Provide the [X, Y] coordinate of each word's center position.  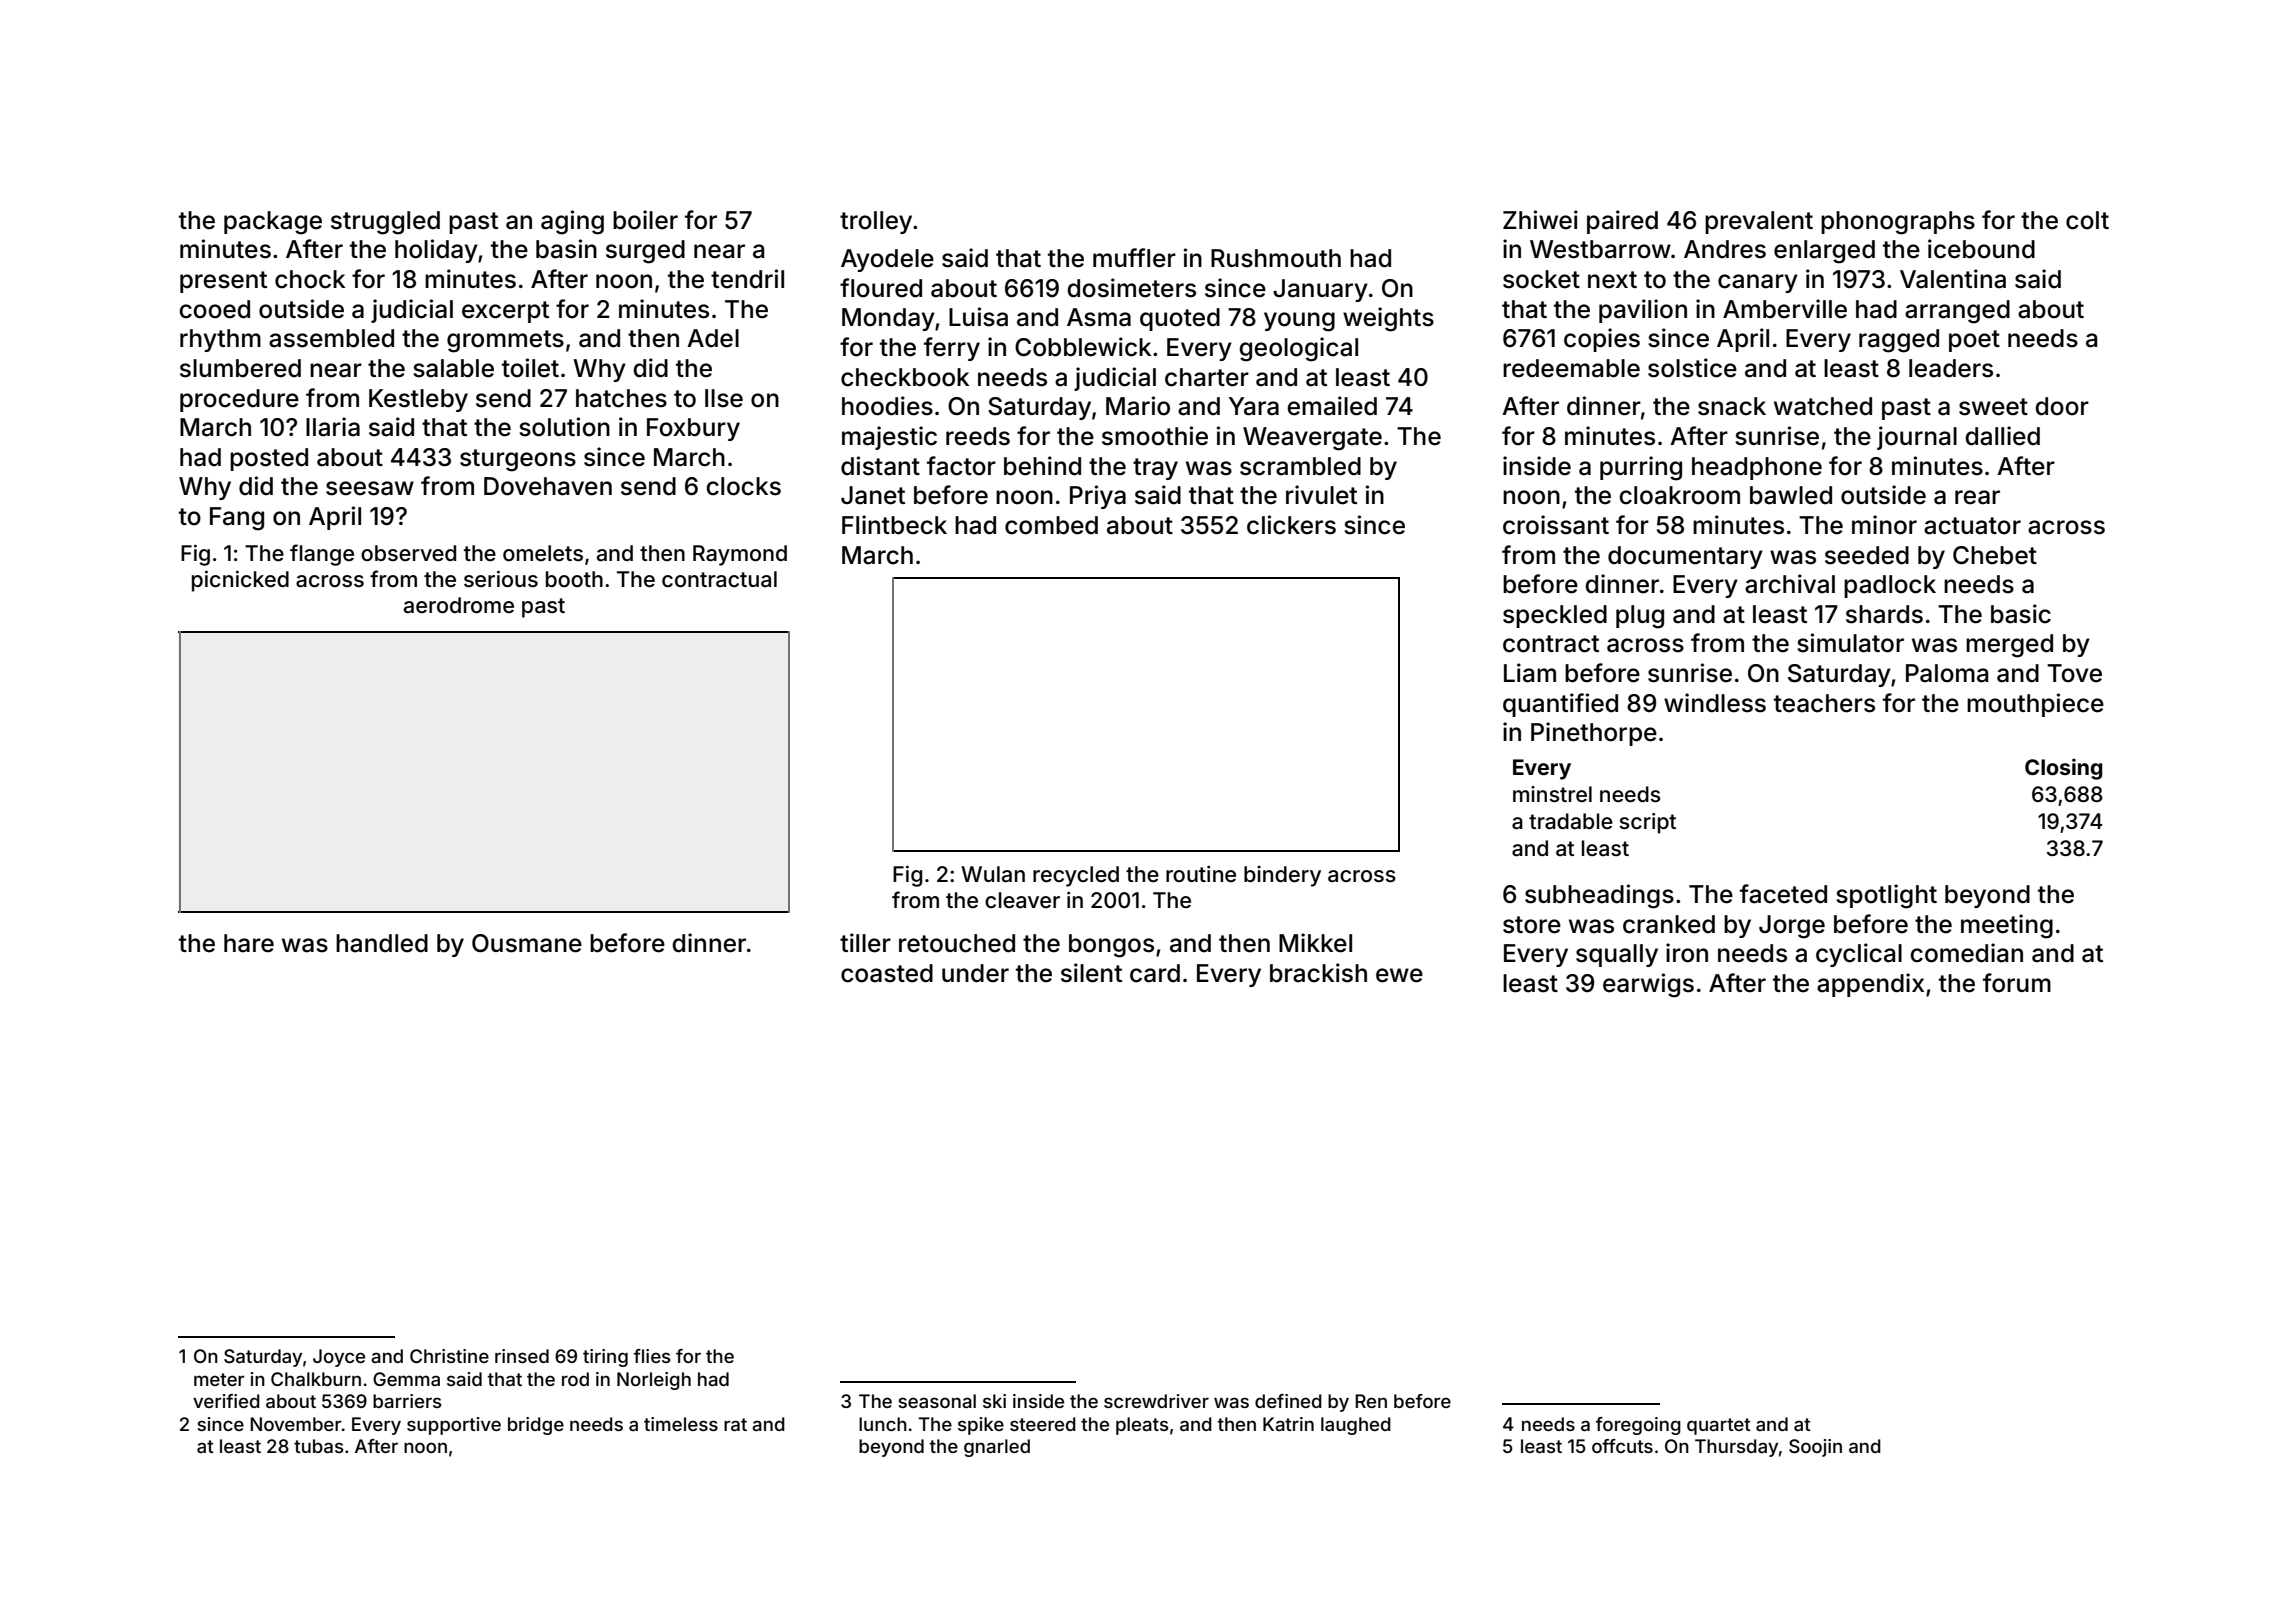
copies [1602, 340]
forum [2017, 983]
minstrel [1552, 794]
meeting [2007, 926]
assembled [331, 338]
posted [269, 459]
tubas [318, 1446]
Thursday [1736, 1448]
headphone [1757, 468]
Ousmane [527, 943]
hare [249, 943]
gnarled [997, 1448]
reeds [978, 436]
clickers [1291, 525]
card [1155, 973]
